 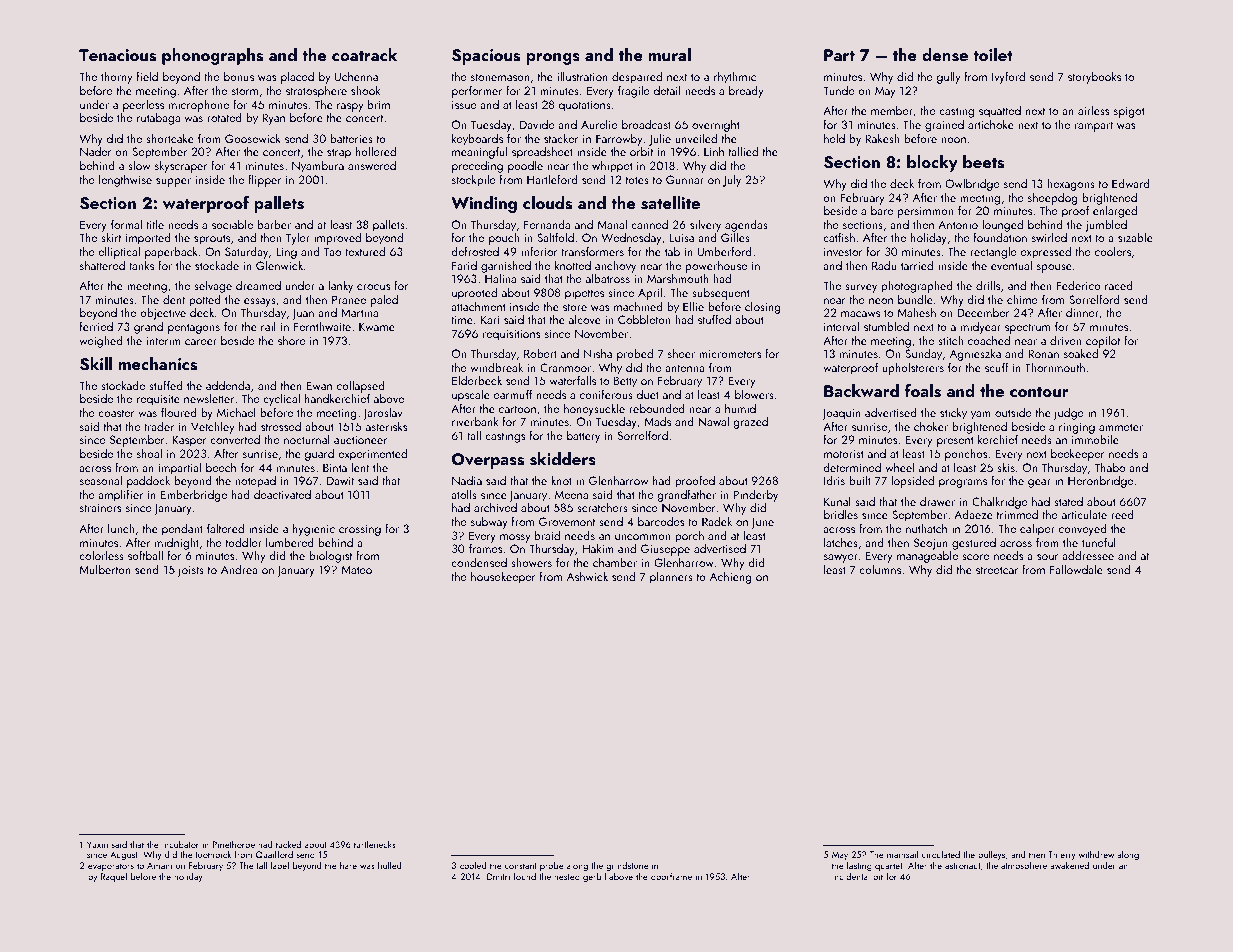 I want to click on textured, so click(x=365, y=251).
